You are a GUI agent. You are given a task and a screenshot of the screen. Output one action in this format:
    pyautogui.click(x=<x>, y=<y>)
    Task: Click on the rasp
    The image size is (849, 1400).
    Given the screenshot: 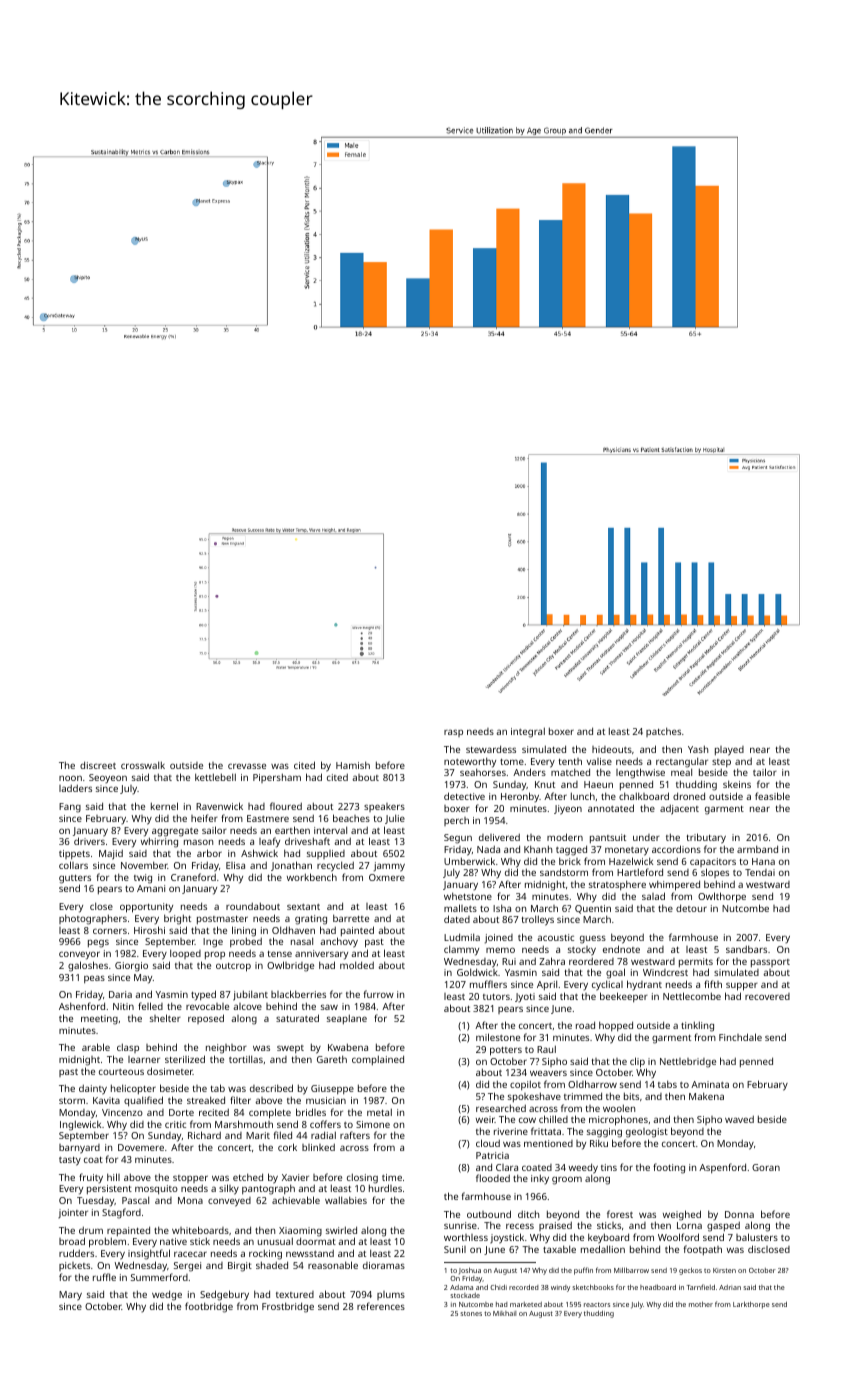 What is the action you would take?
    pyautogui.click(x=453, y=733)
